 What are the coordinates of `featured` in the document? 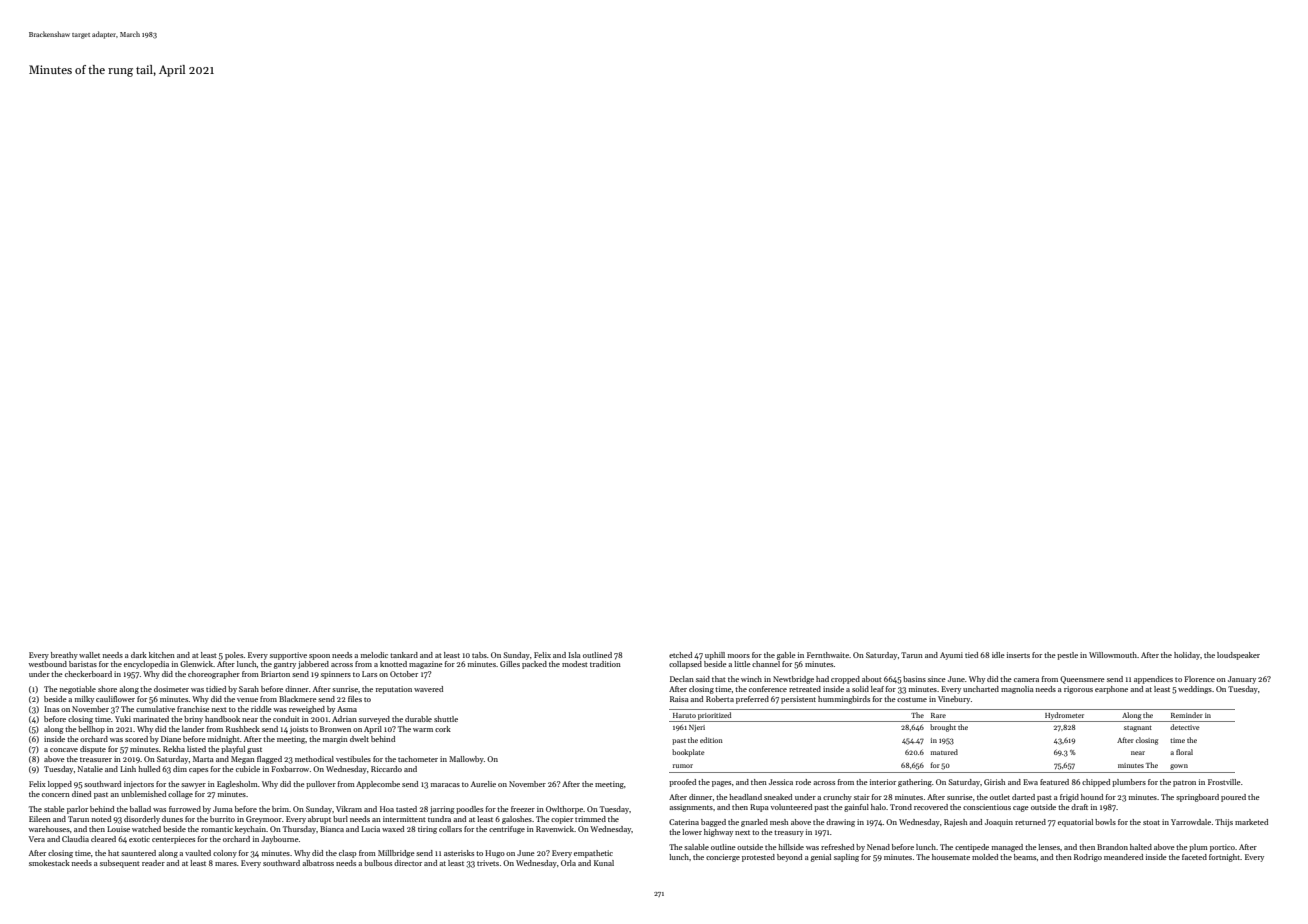 It's located at (1054, 782).
